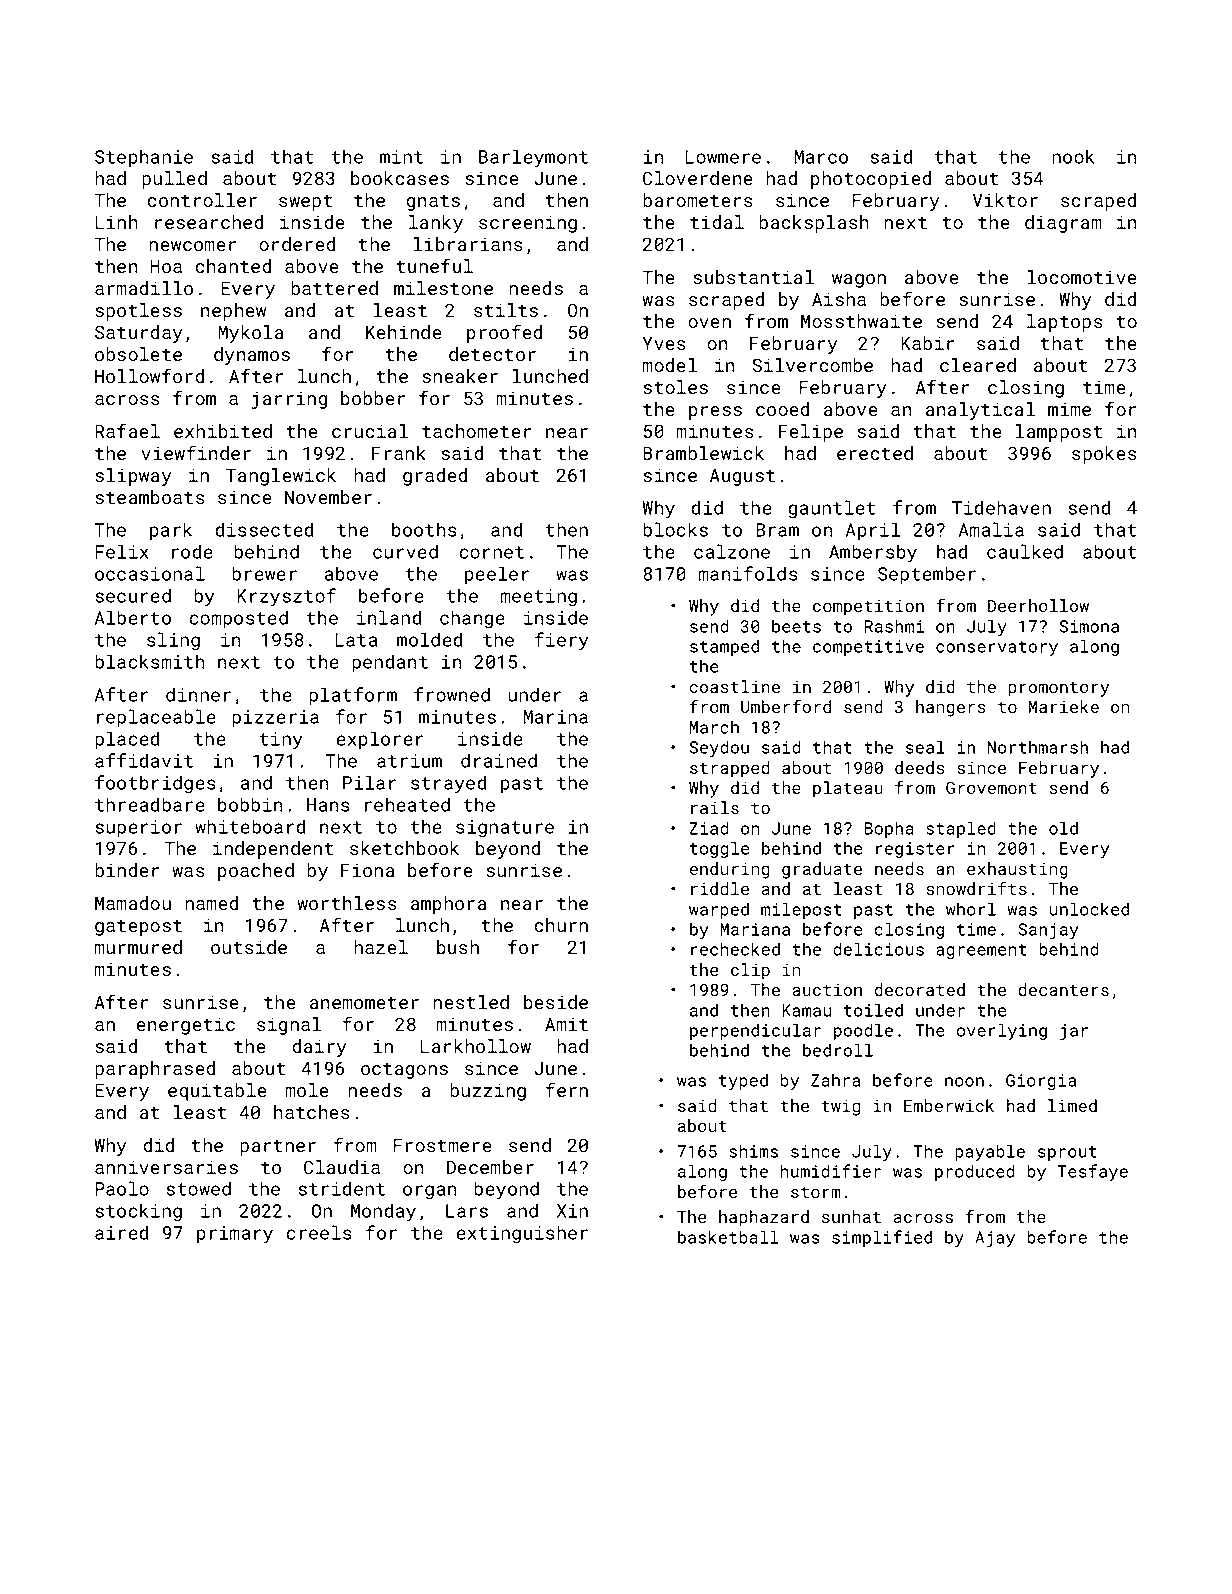 This screenshot has width=1232, height=1594. What do you see at coordinates (1073, 156) in the screenshot?
I see `nook` at bounding box center [1073, 156].
